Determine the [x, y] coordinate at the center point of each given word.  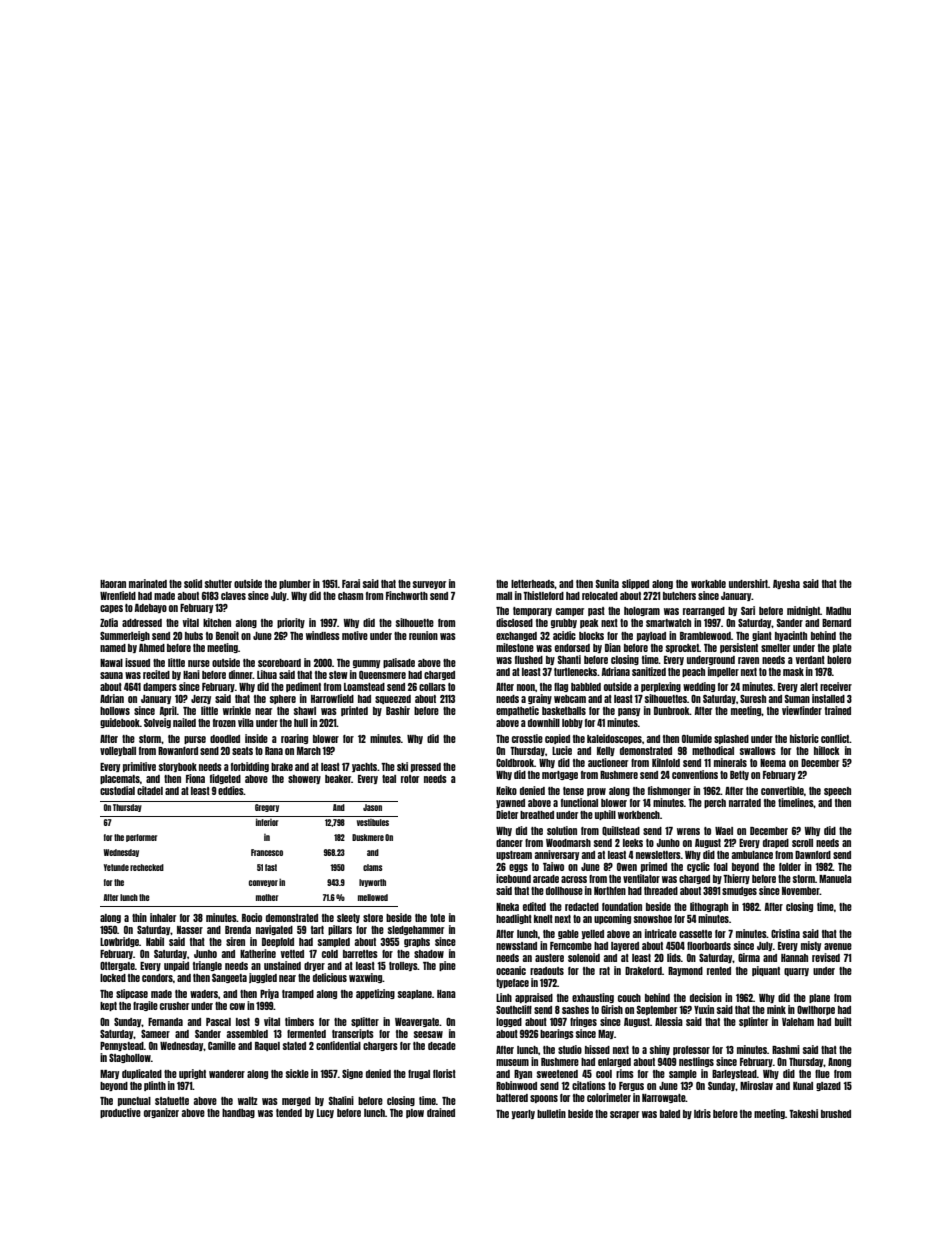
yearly [523, 1114]
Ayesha [786, 584]
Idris [702, 1113]
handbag [238, 1113]
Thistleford [543, 595]
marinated [148, 583]
